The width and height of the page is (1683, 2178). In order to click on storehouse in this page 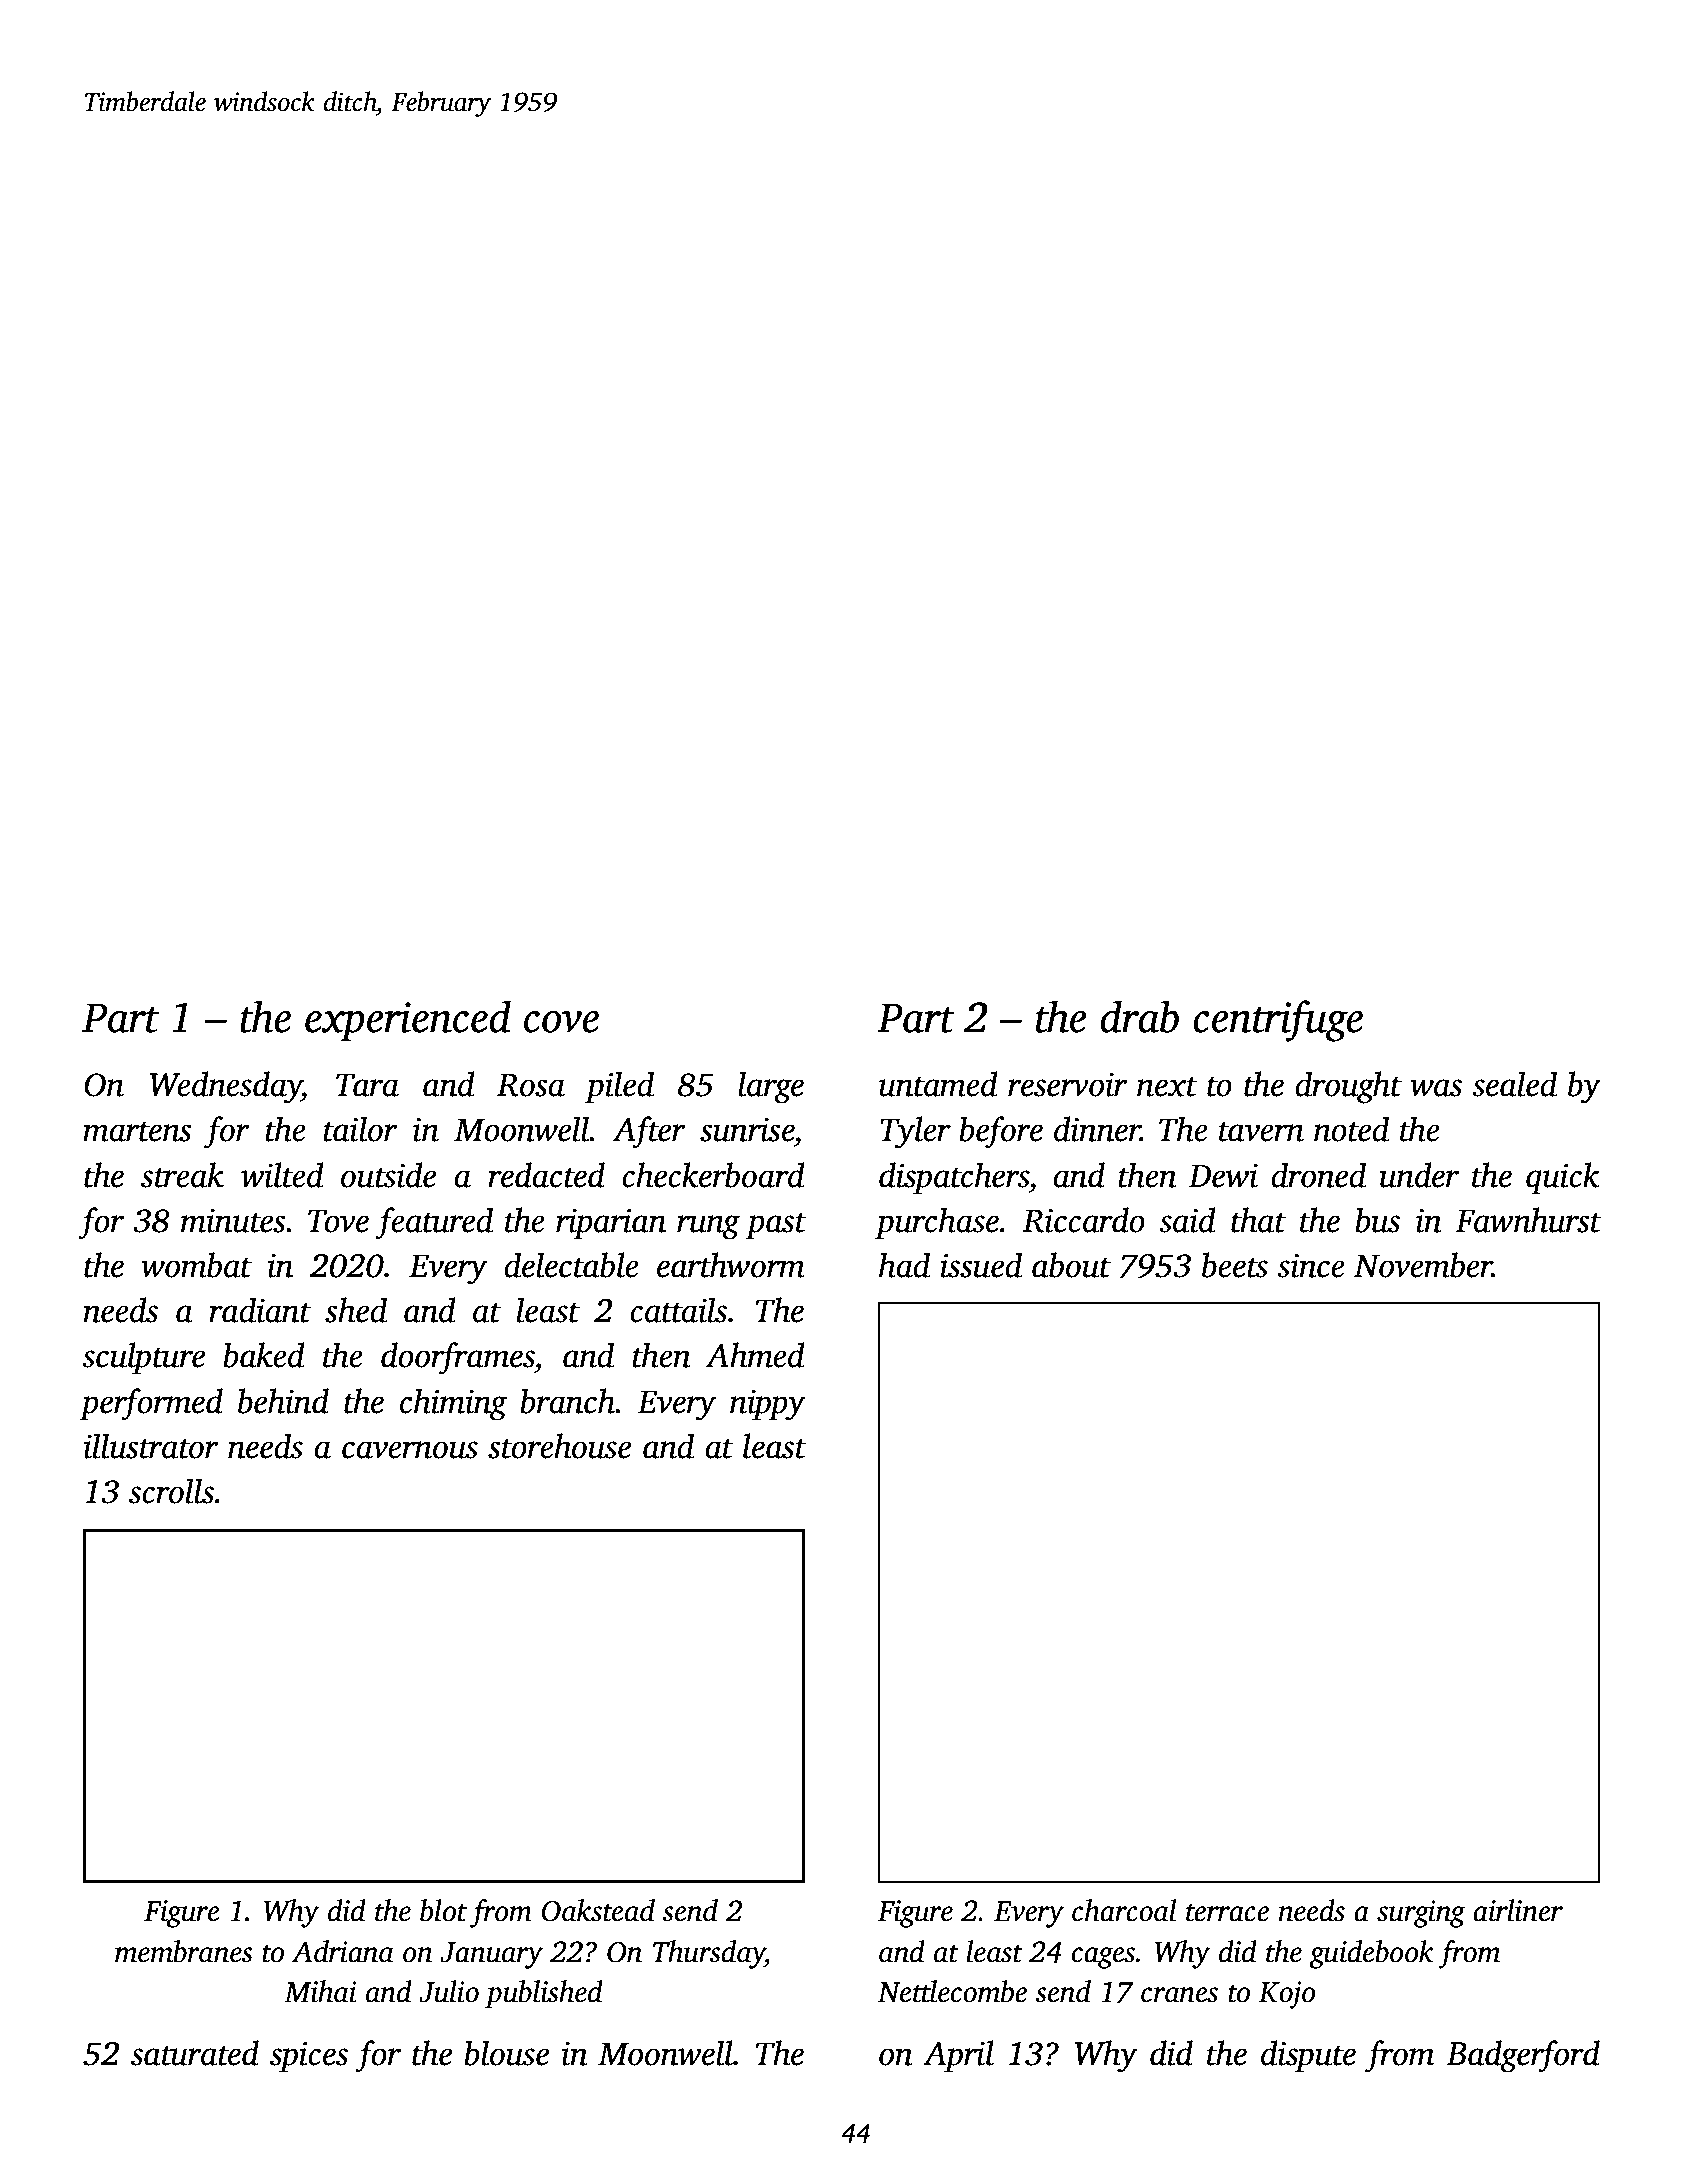, I will do `click(559, 1446)`.
